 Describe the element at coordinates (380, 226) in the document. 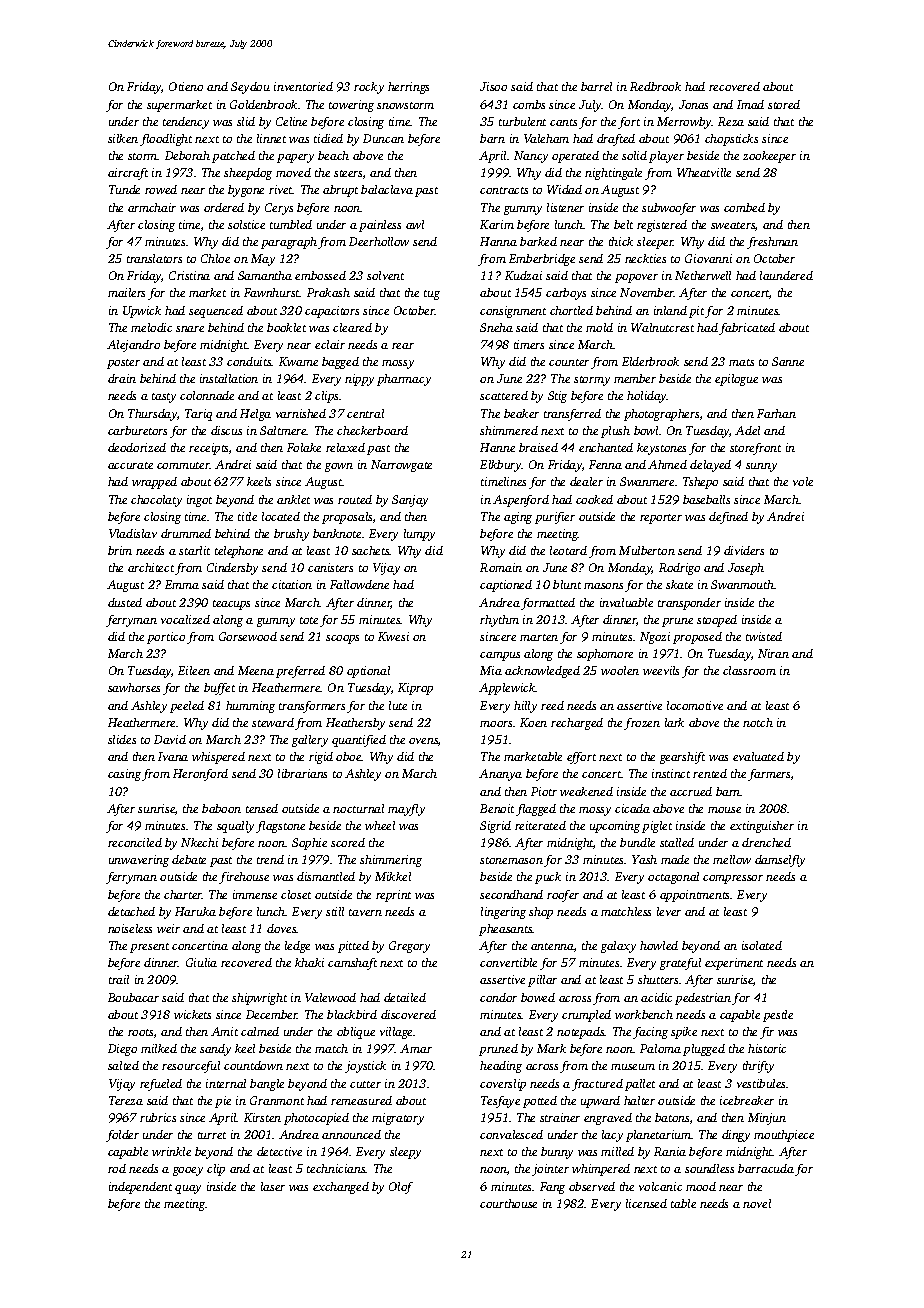

I see `painless` at that location.
